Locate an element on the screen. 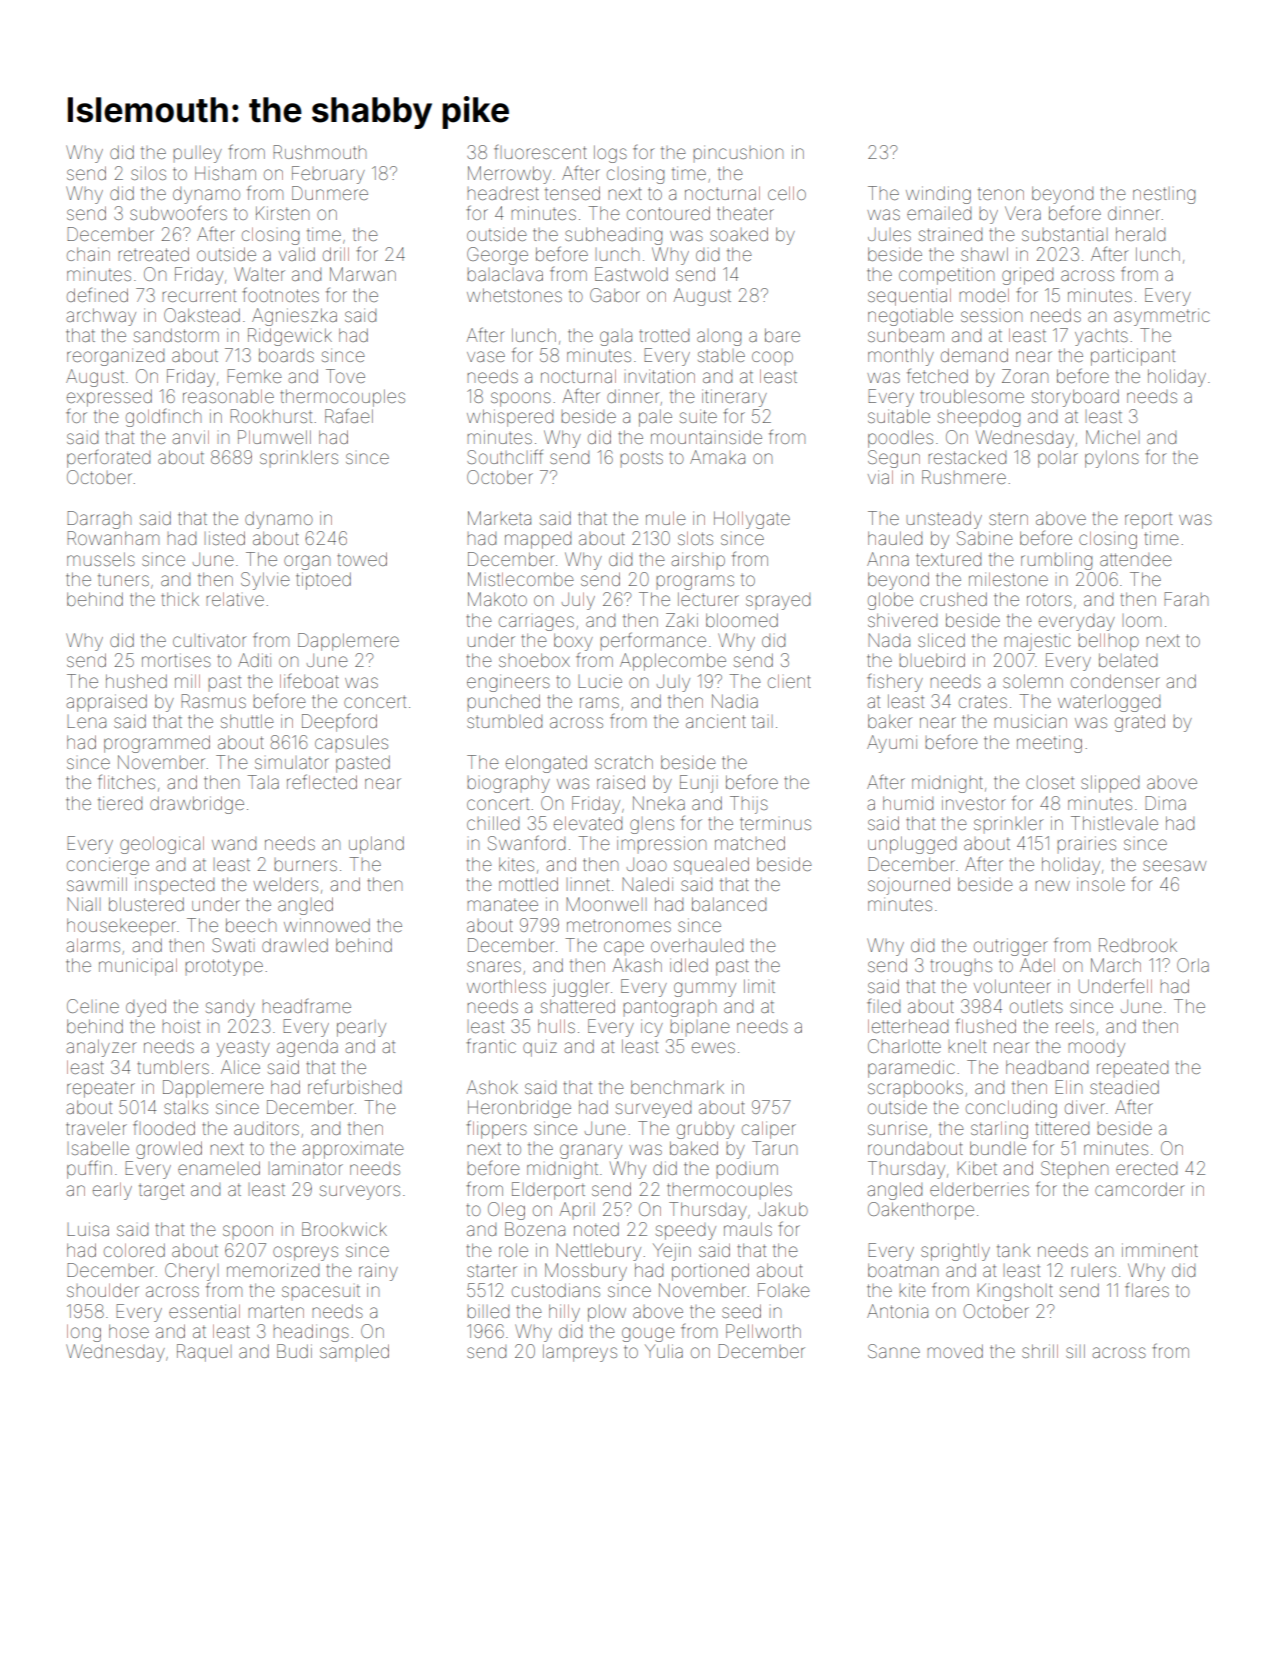 The width and height of the screenshot is (1279, 1656). Budi is located at coordinates (294, 1351).
